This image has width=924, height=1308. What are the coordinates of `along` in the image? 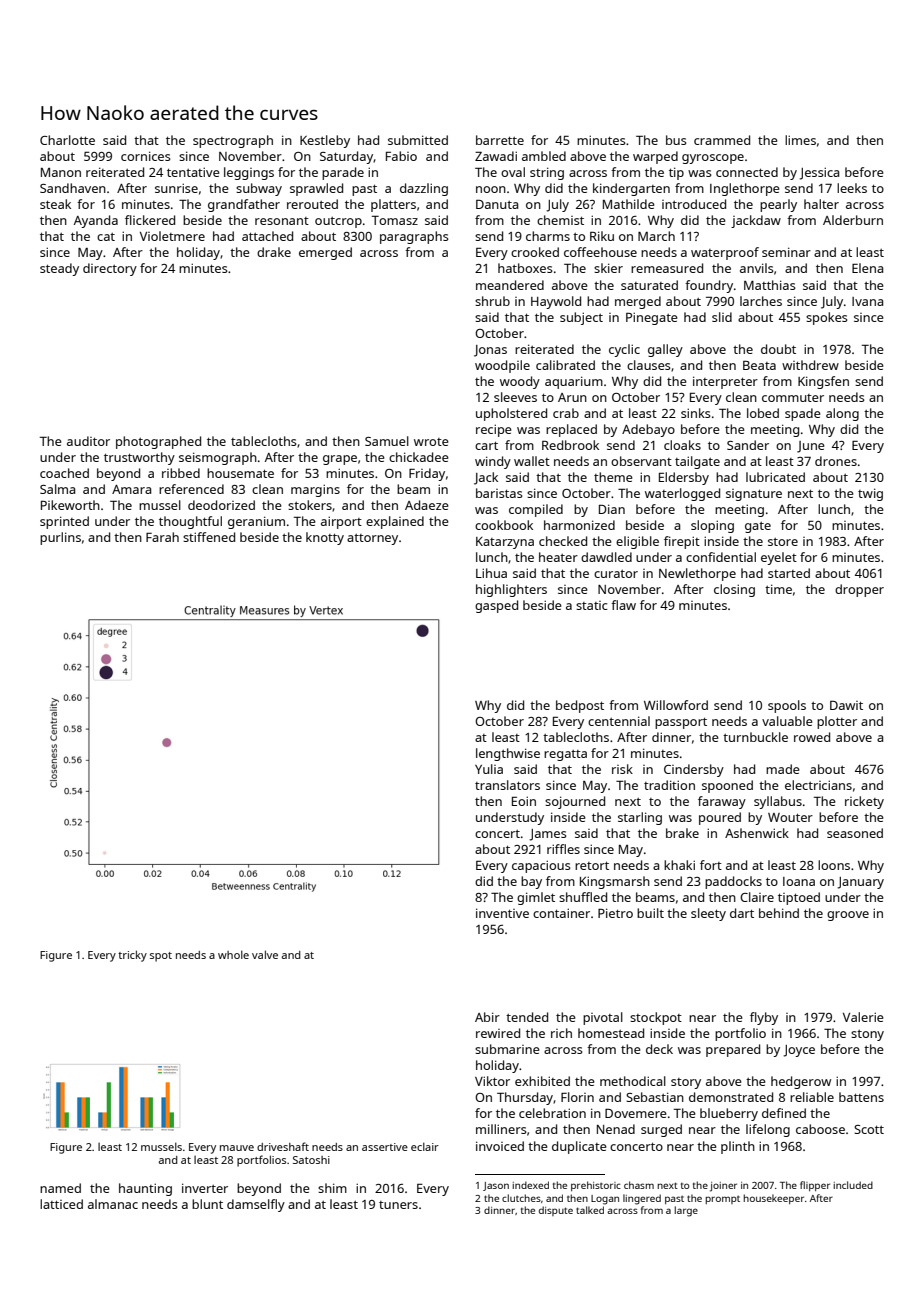 It's located at (842, 414).
